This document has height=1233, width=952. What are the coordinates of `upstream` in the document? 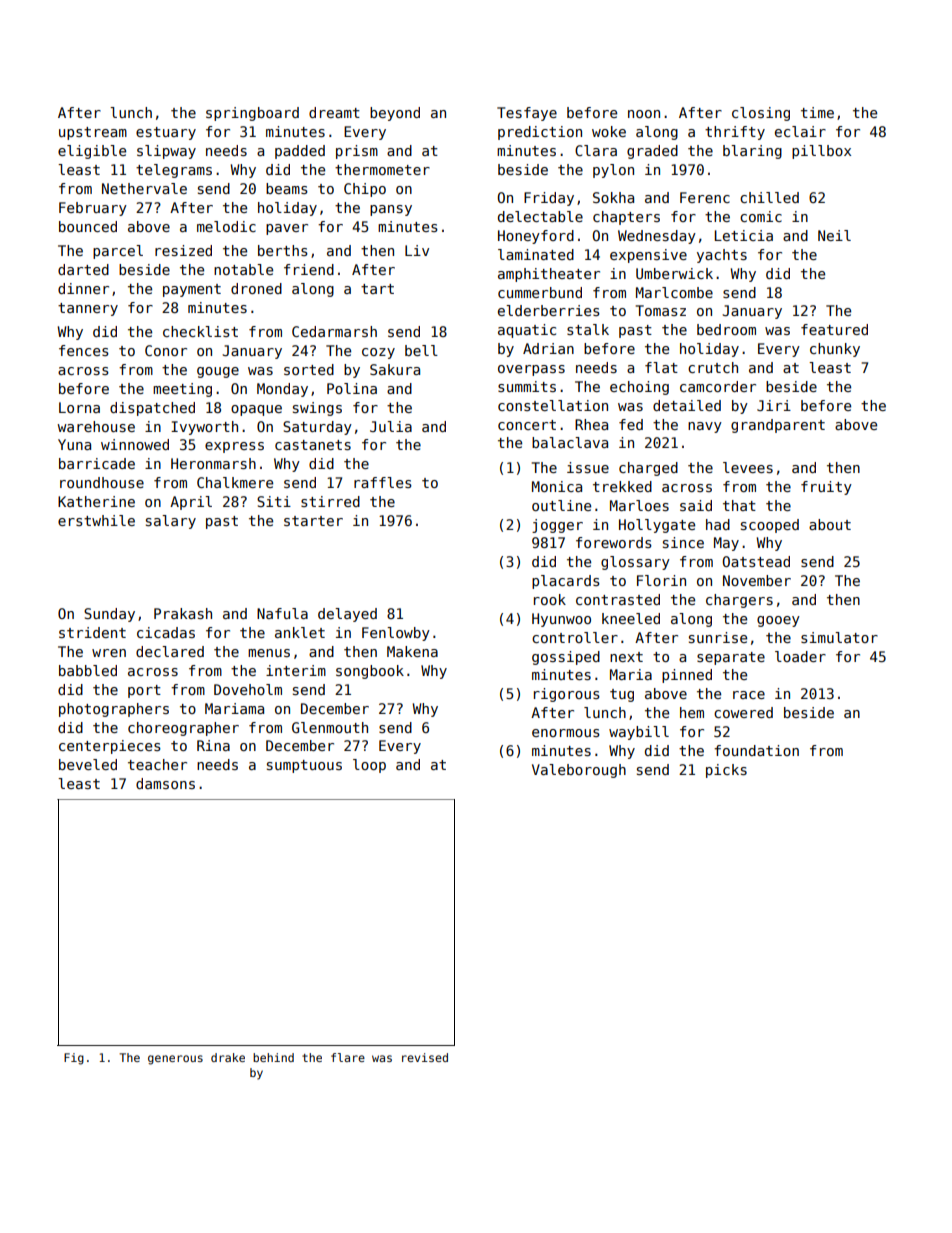 It's located at (93, 133).
